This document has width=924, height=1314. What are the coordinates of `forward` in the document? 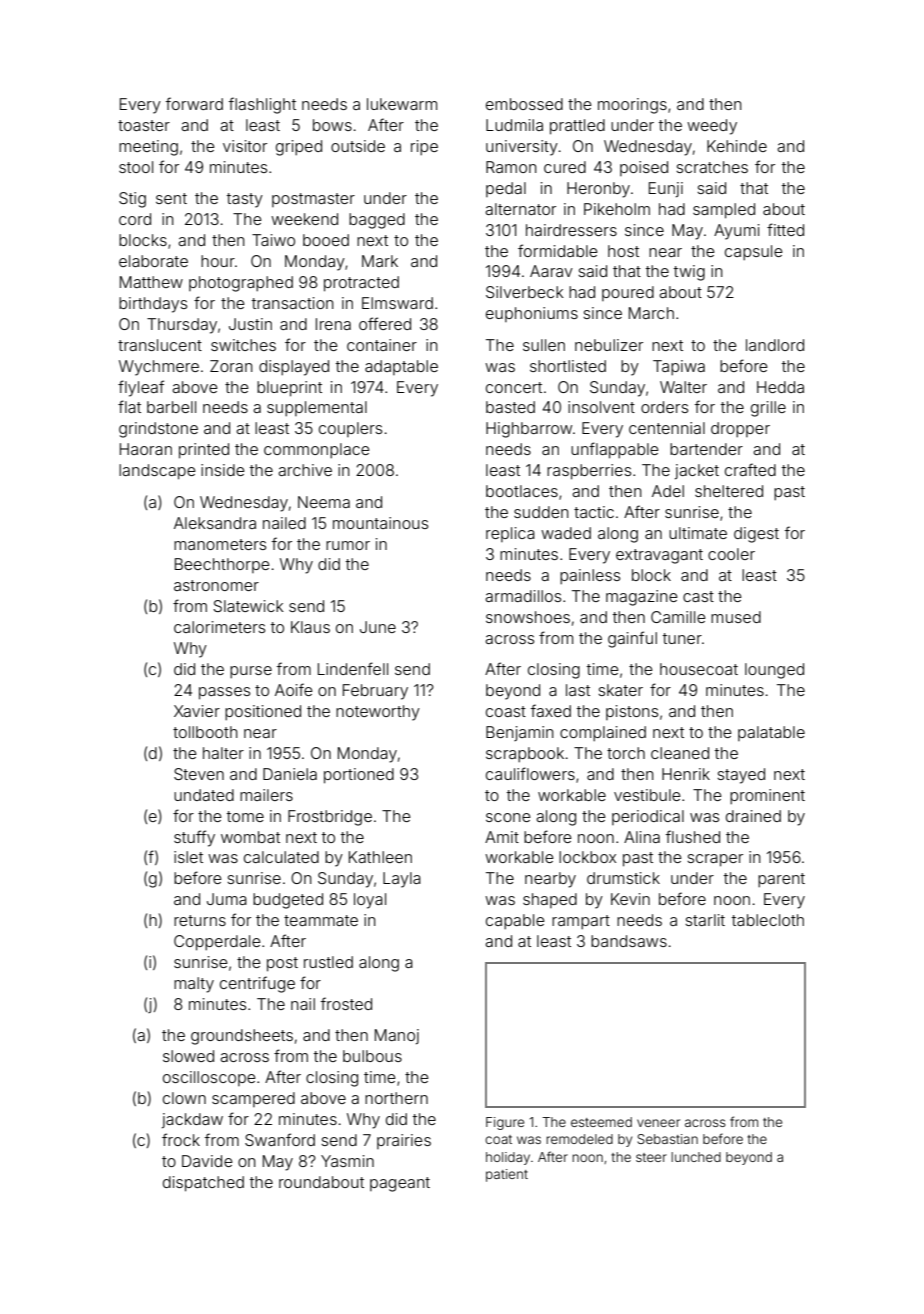 It's located at (194, 103).
